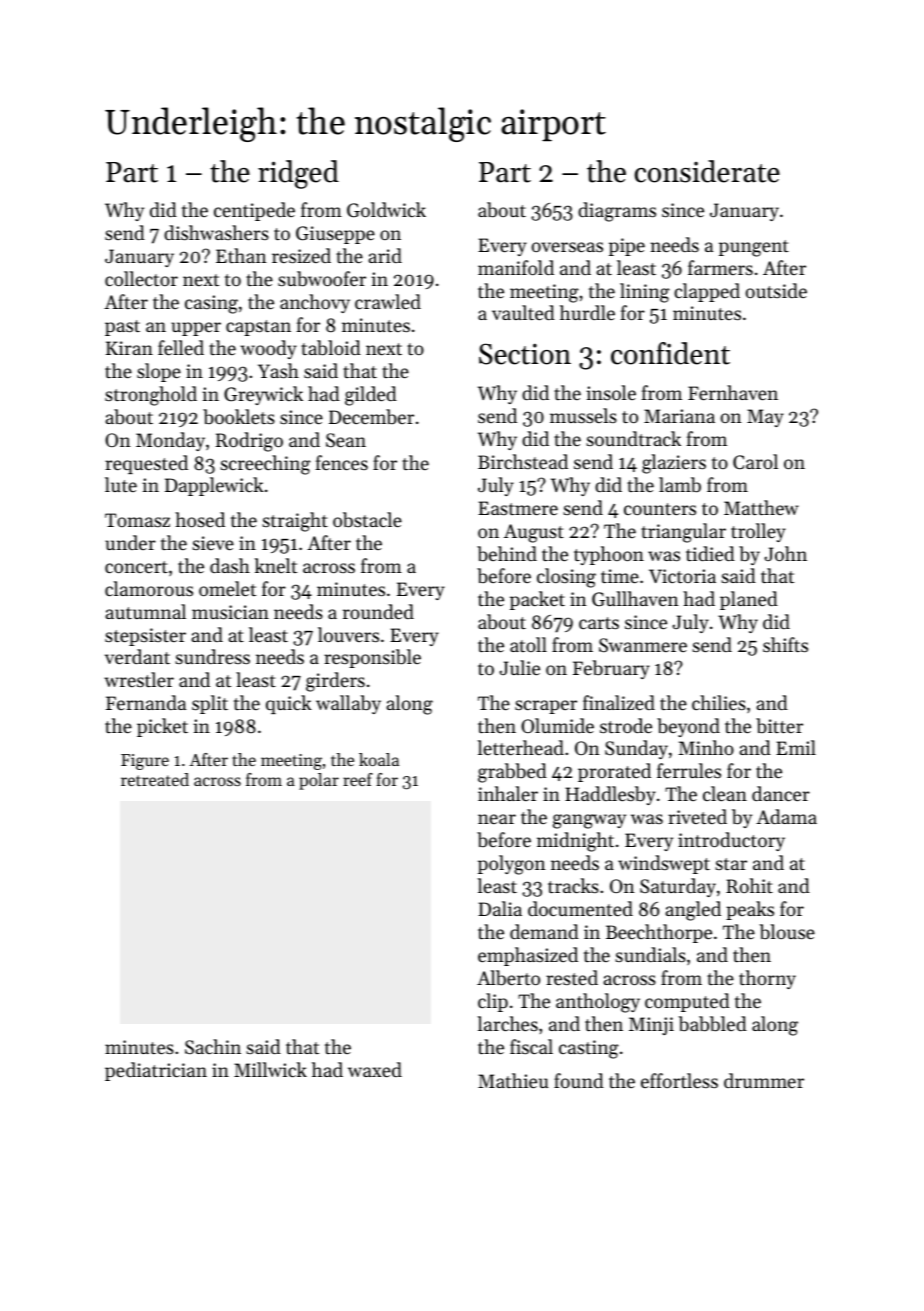  Describe the element at coordinates (786, 816) in the page. I see `Adama` at that location.
